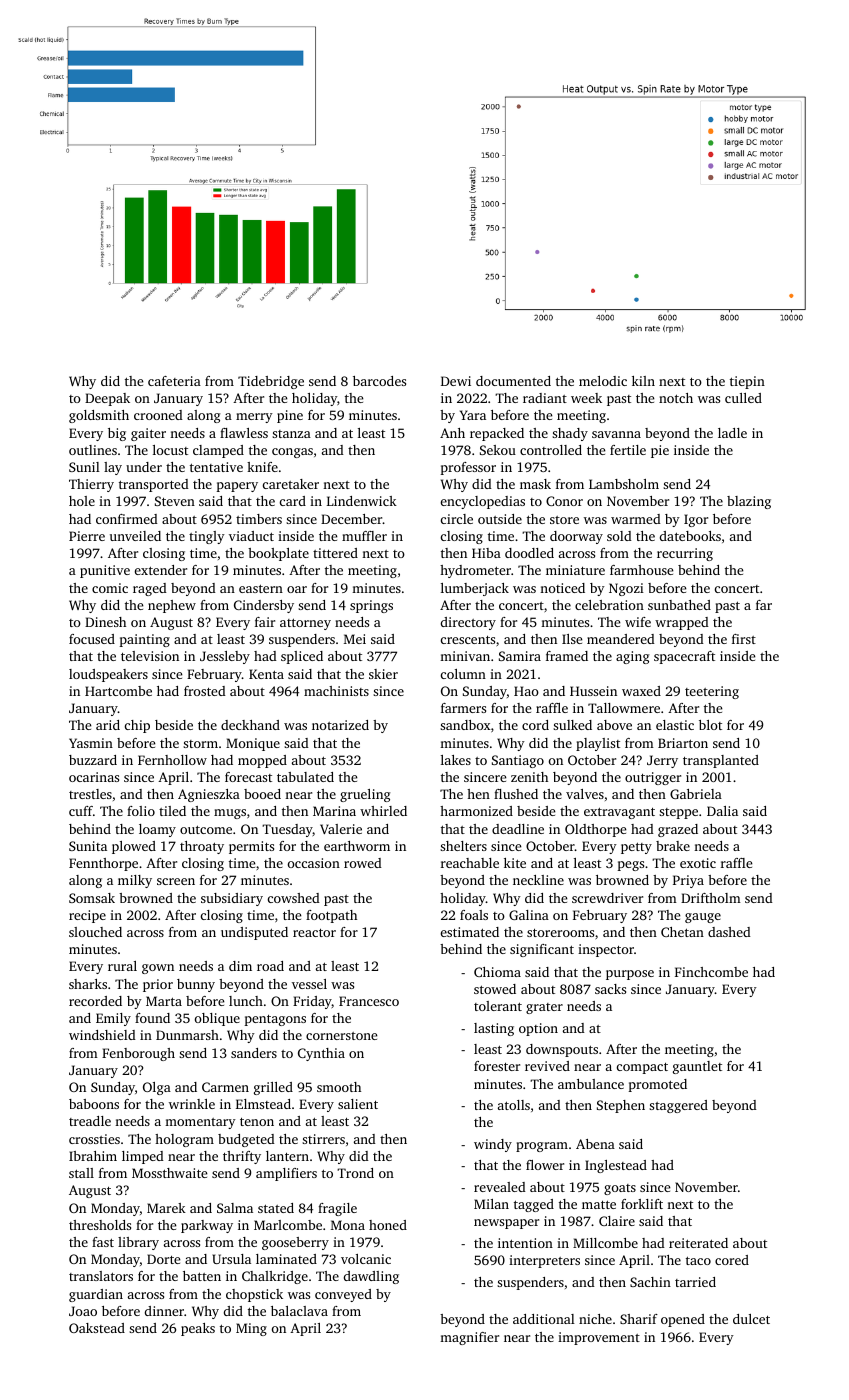  Describe the element at coordinates (469, 1338) in the image. I see `magnifier` at that location.
